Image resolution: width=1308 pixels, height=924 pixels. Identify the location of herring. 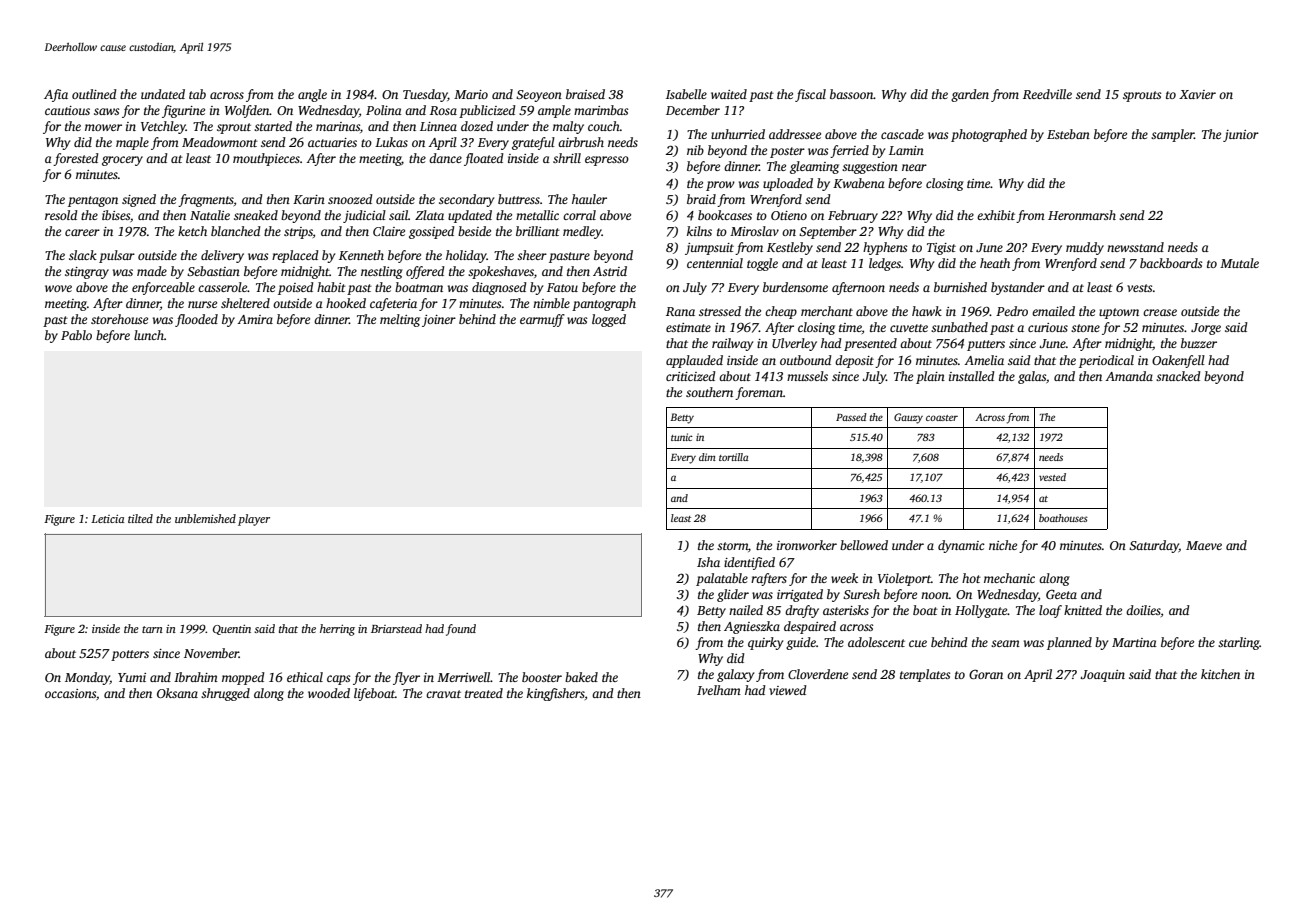
(337, 630).
